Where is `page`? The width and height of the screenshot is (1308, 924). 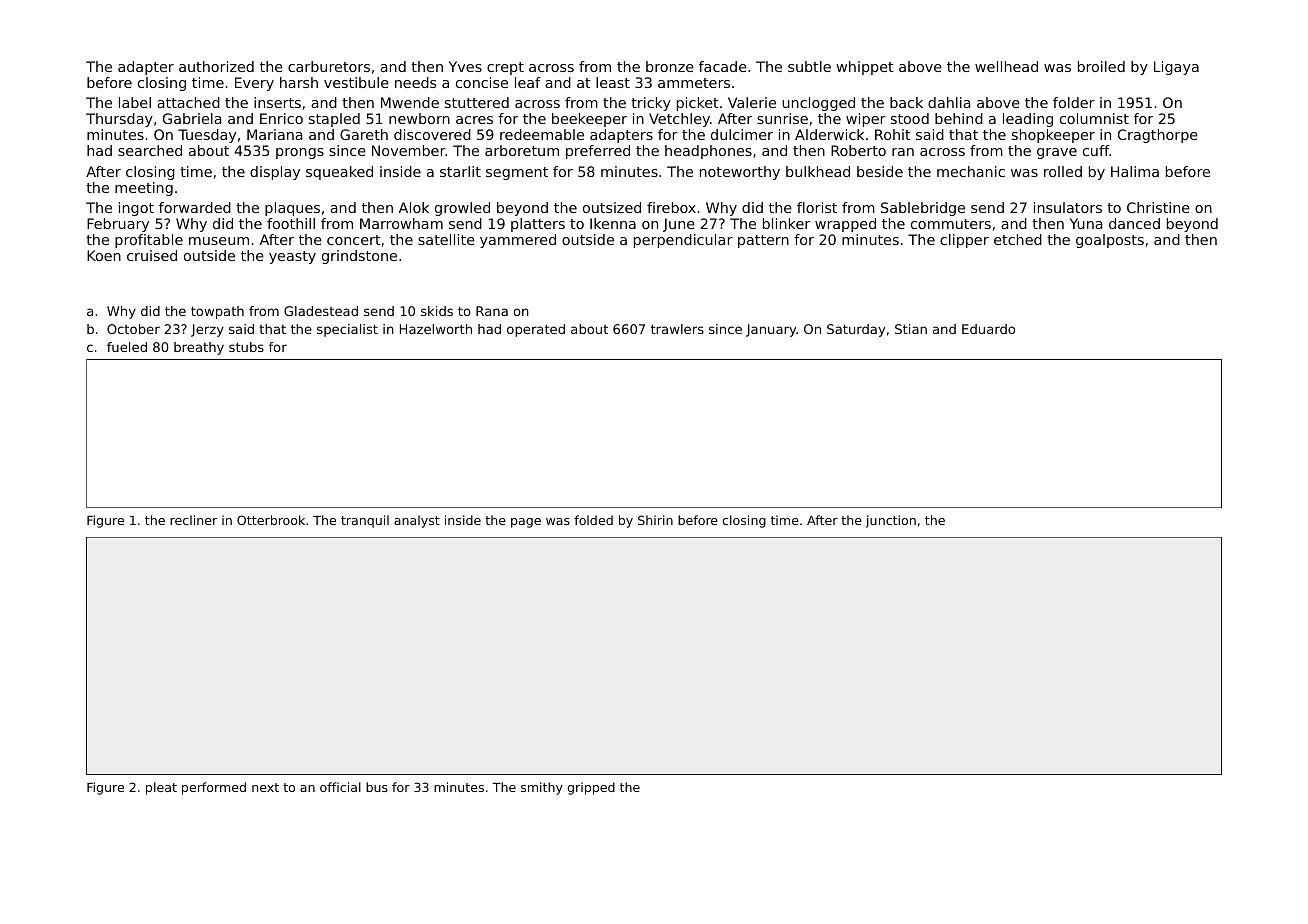 page is located at coordinates (526, 523).
